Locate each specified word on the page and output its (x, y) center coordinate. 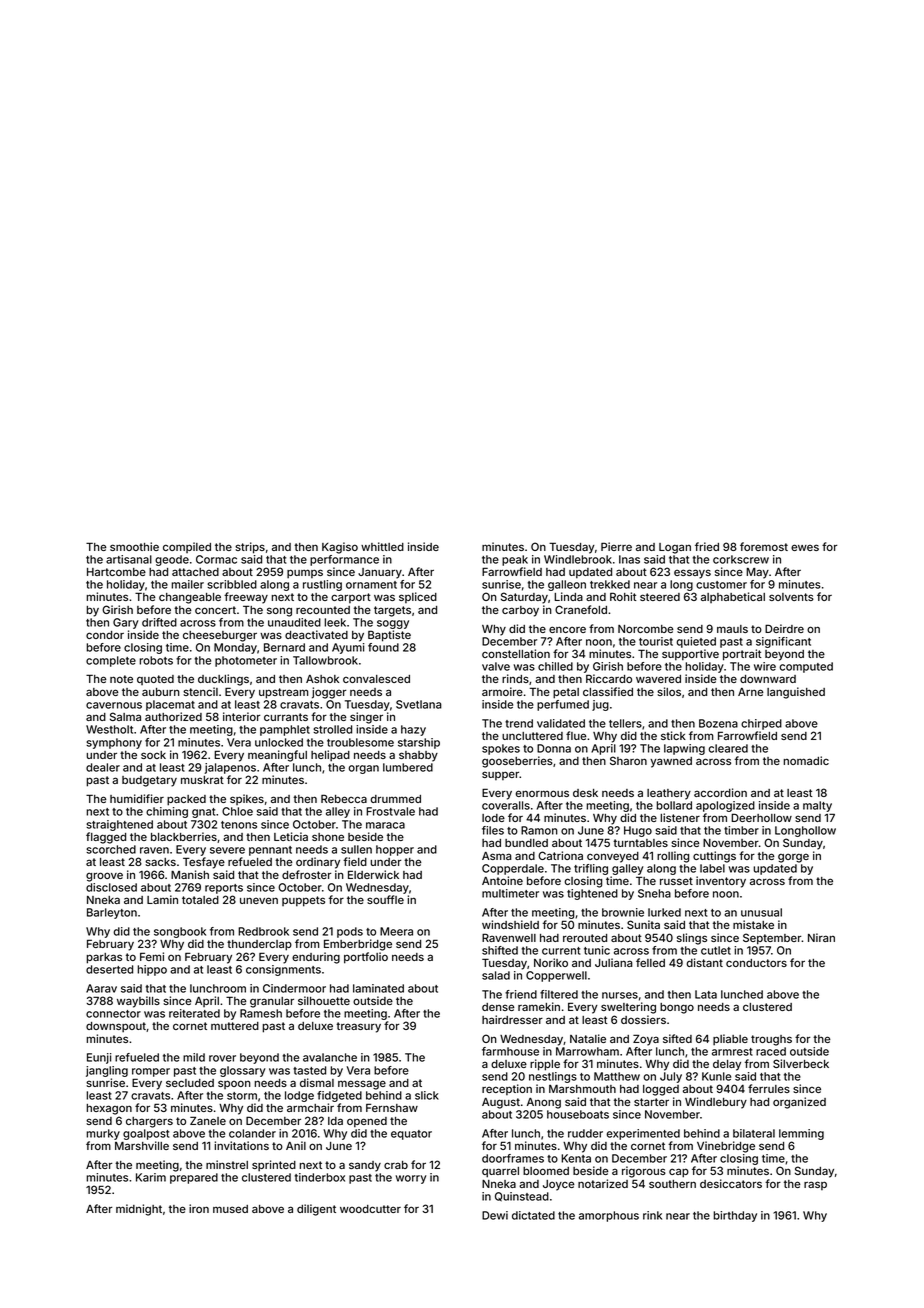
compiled (187, 547)
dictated (533, 1215)
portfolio (366, 958)
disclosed (111, 887)
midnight (139, 1210)
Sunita (643, 924)
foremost (764, 546)
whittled (382, 546)
